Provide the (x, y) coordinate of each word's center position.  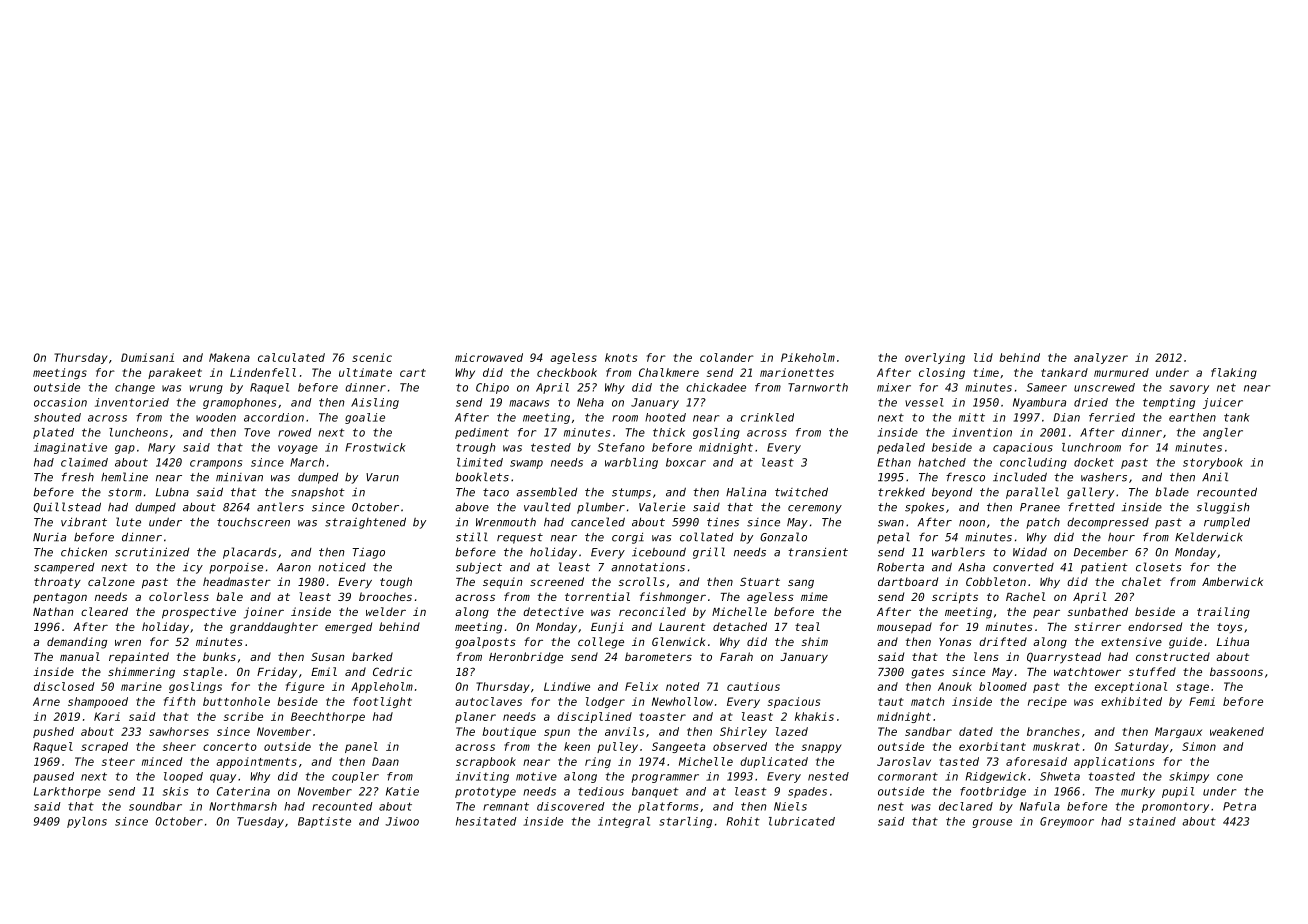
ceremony (815, 509)
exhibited (1131, 701)
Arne (46, 701)
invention (982, 432)
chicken (84, 552)
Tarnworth (818, 387)
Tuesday (260, 822)
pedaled (901, 448)
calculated (291, 357)
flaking (1234, 373)
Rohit (743, 821)
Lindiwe (567, 686)
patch (1043, 523)
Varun (382, 477)
